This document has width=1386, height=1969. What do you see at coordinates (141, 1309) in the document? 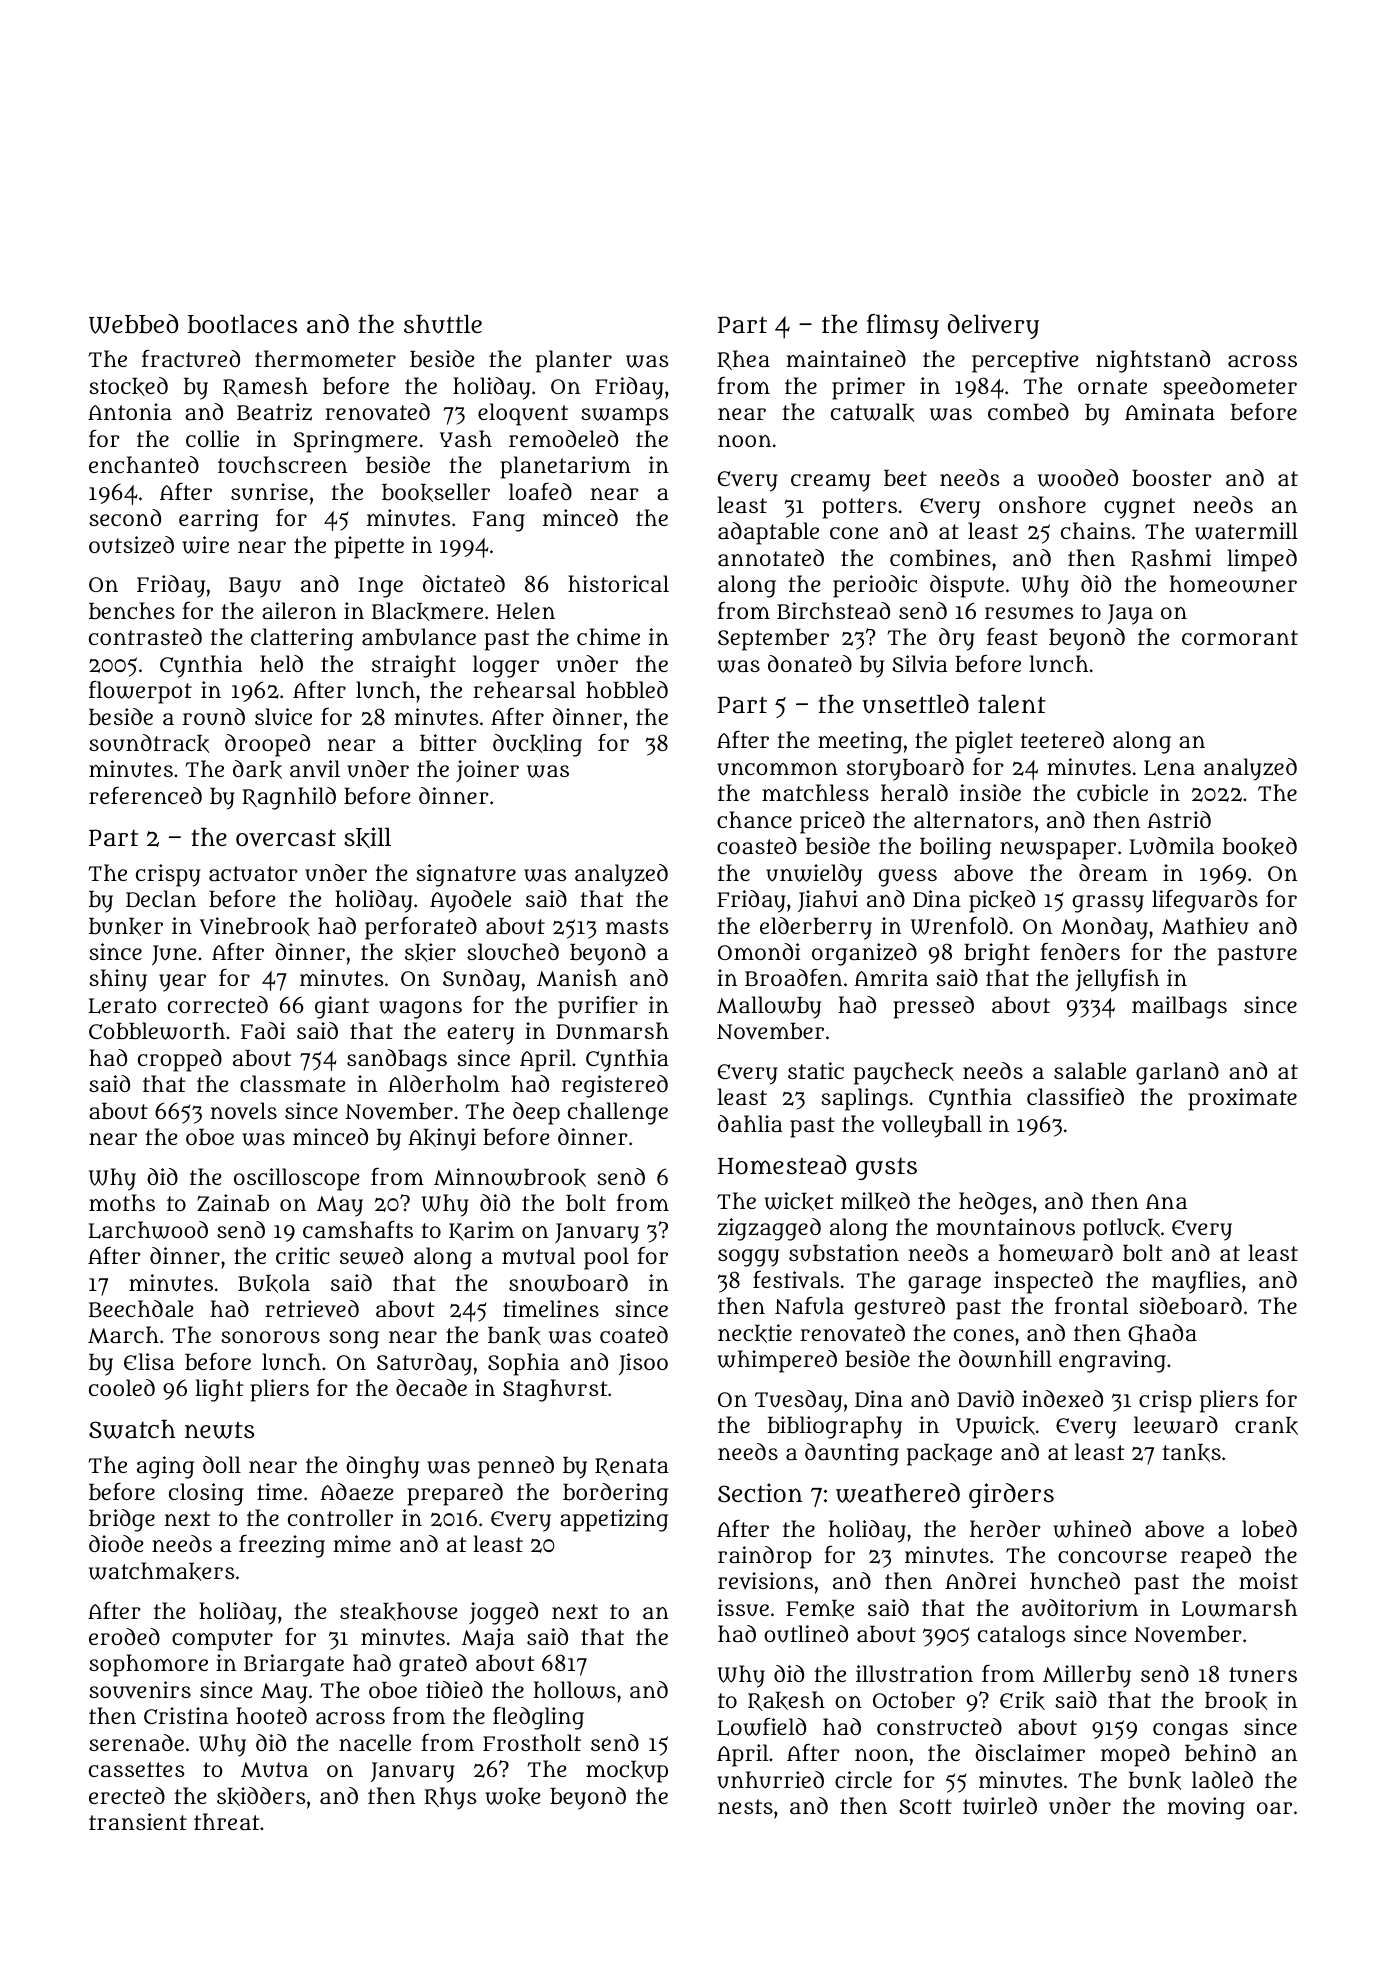
I see `Beechdale` at bounding box center [141, 1309].
